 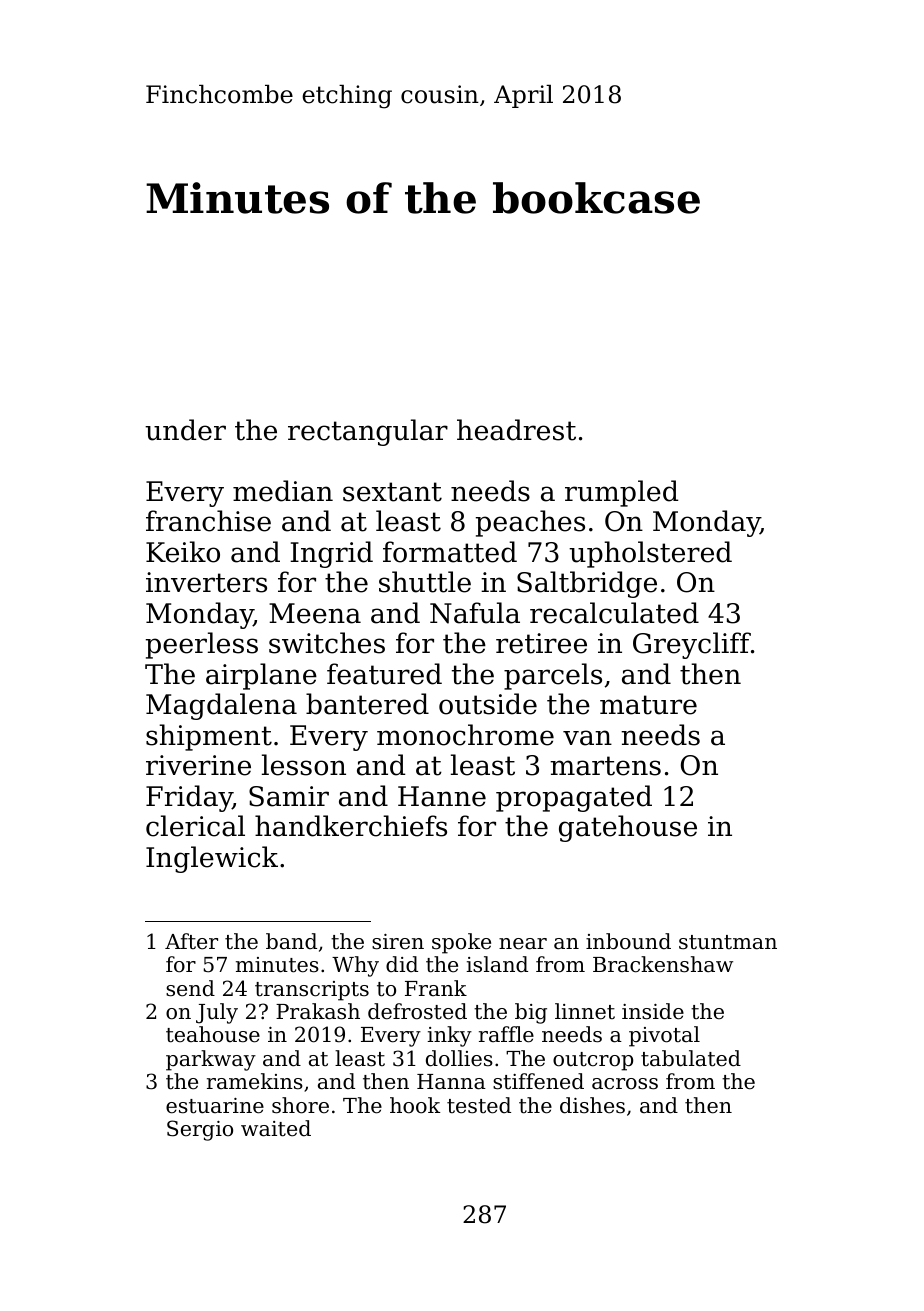 What do you see at coordinates (183, 552) in the document?
I see `Keiko` at bounding box center [183, 552].
